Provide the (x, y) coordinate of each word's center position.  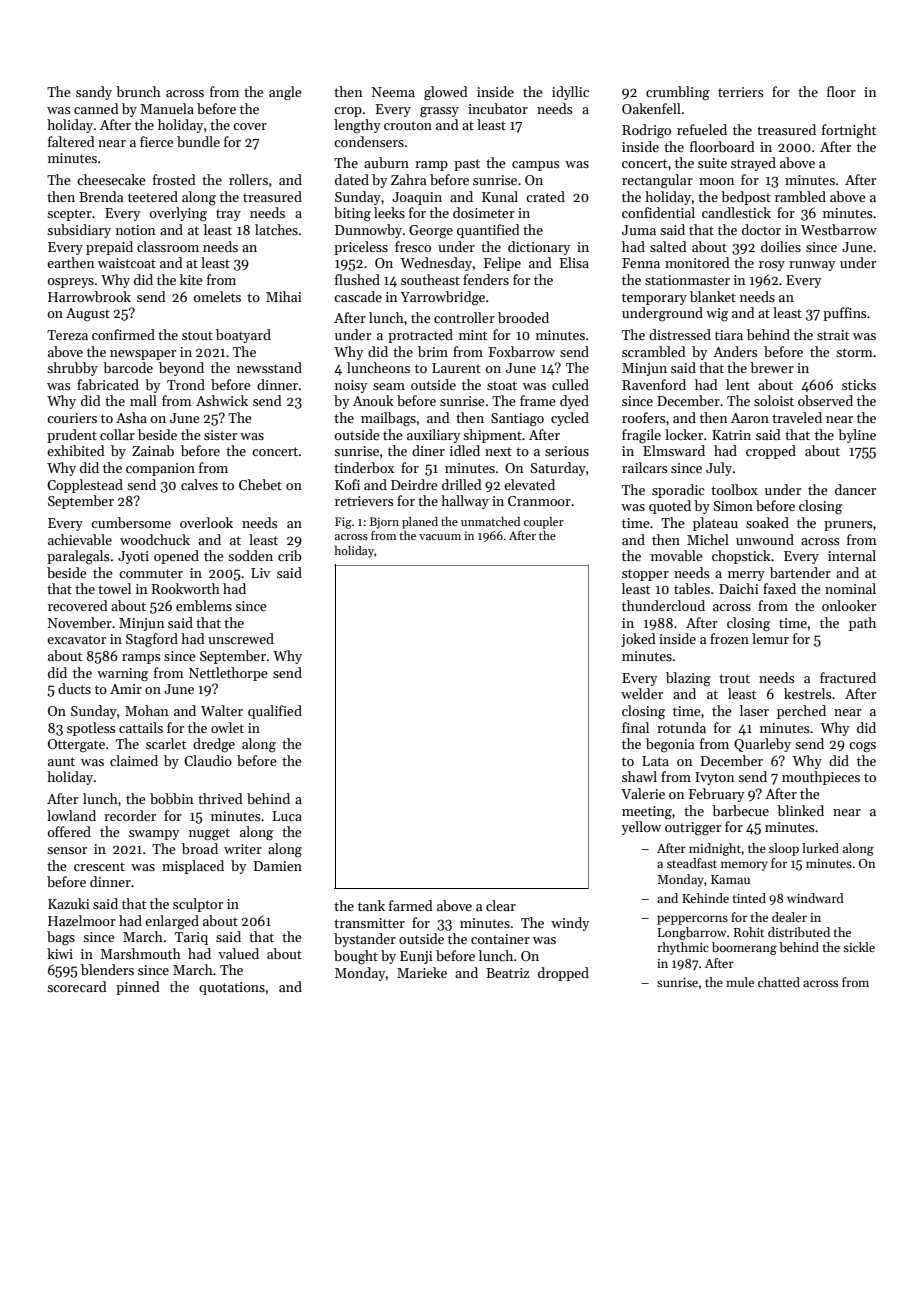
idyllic (570, 93)
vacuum (440, 537)
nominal (850, 588)
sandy (94, 93)
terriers (741, 92)
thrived (220, 798)
